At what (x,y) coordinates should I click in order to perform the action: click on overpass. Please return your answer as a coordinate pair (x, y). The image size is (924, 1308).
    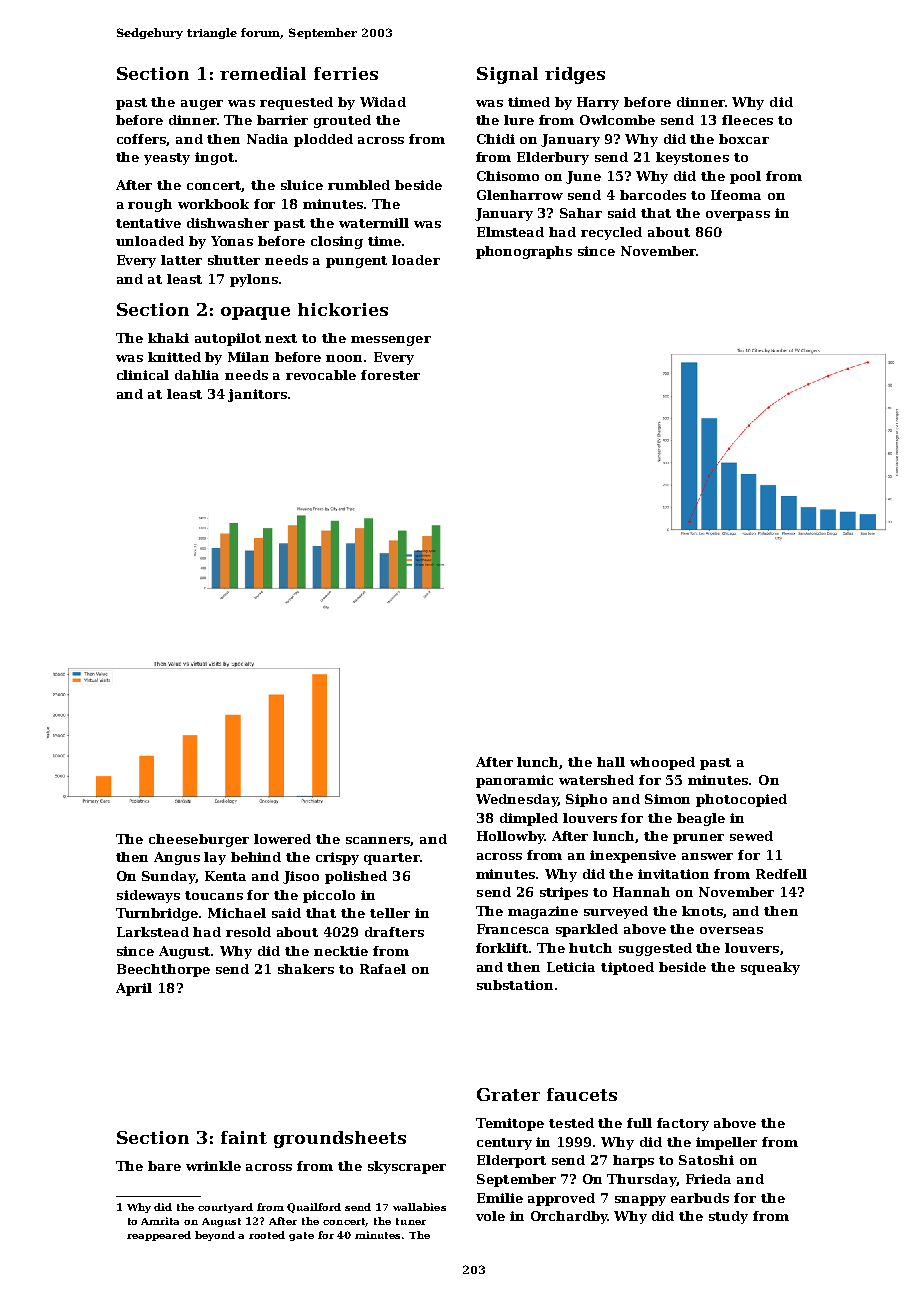
    Looking at the image, I should click on (738, 216).
